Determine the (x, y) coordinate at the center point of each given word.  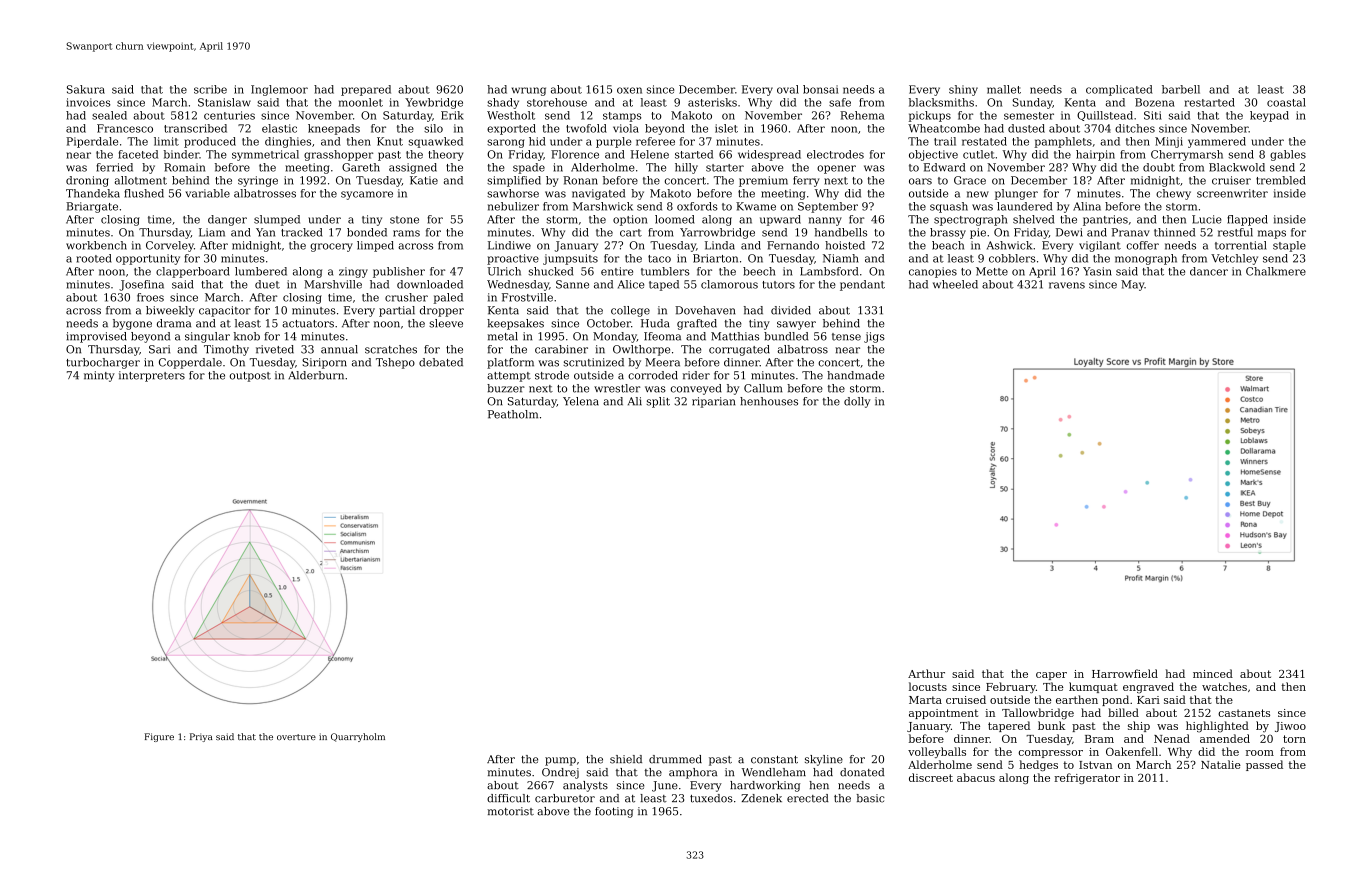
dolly (857, 402)
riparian (713, 402)
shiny (963, 90)
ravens (1067, 285)
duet (267, 284)
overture (296, 737)
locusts (928, 686)
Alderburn (316, 375)
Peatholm (513, 414)
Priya (201, 737)
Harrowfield (1125, 673)
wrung (529, 91)
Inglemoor (279, 90)
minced (1213, 673)
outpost (250, 377)
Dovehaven (705, 310)
